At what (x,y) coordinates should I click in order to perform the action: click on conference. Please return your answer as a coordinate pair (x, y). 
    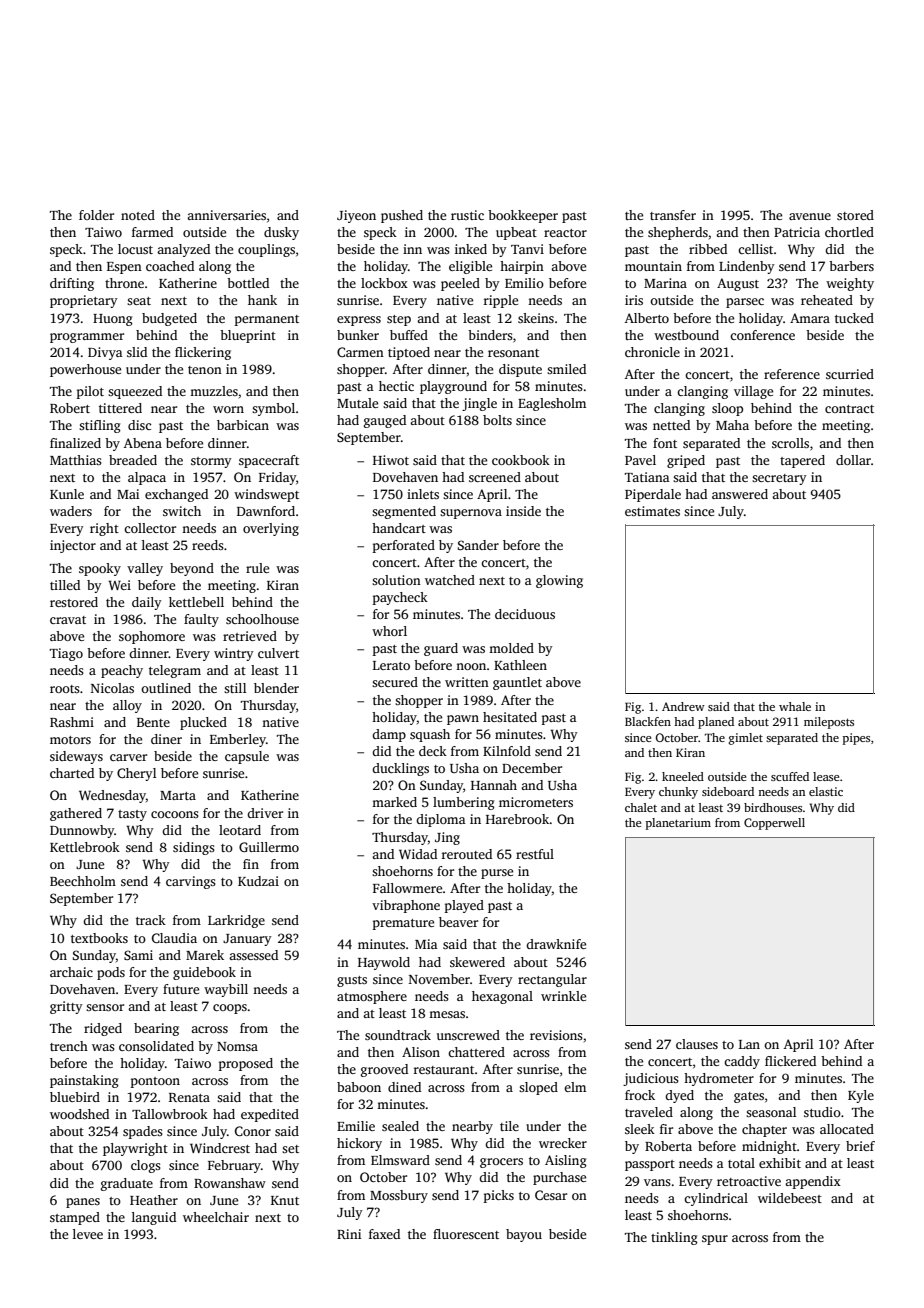
    Looking at the image, I should click on (762, 335).
